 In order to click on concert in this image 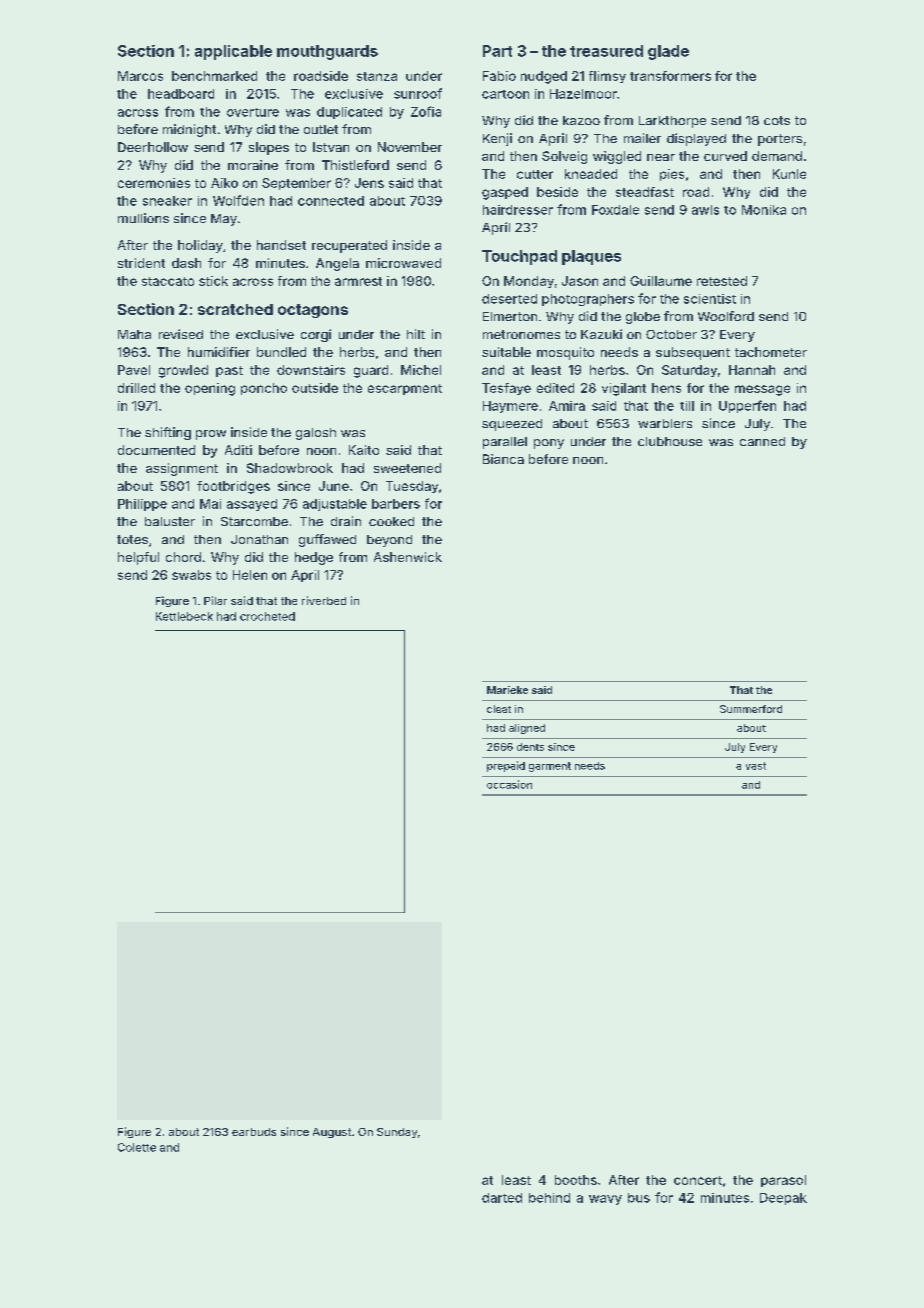, I will do `click(698, 1180)`.
